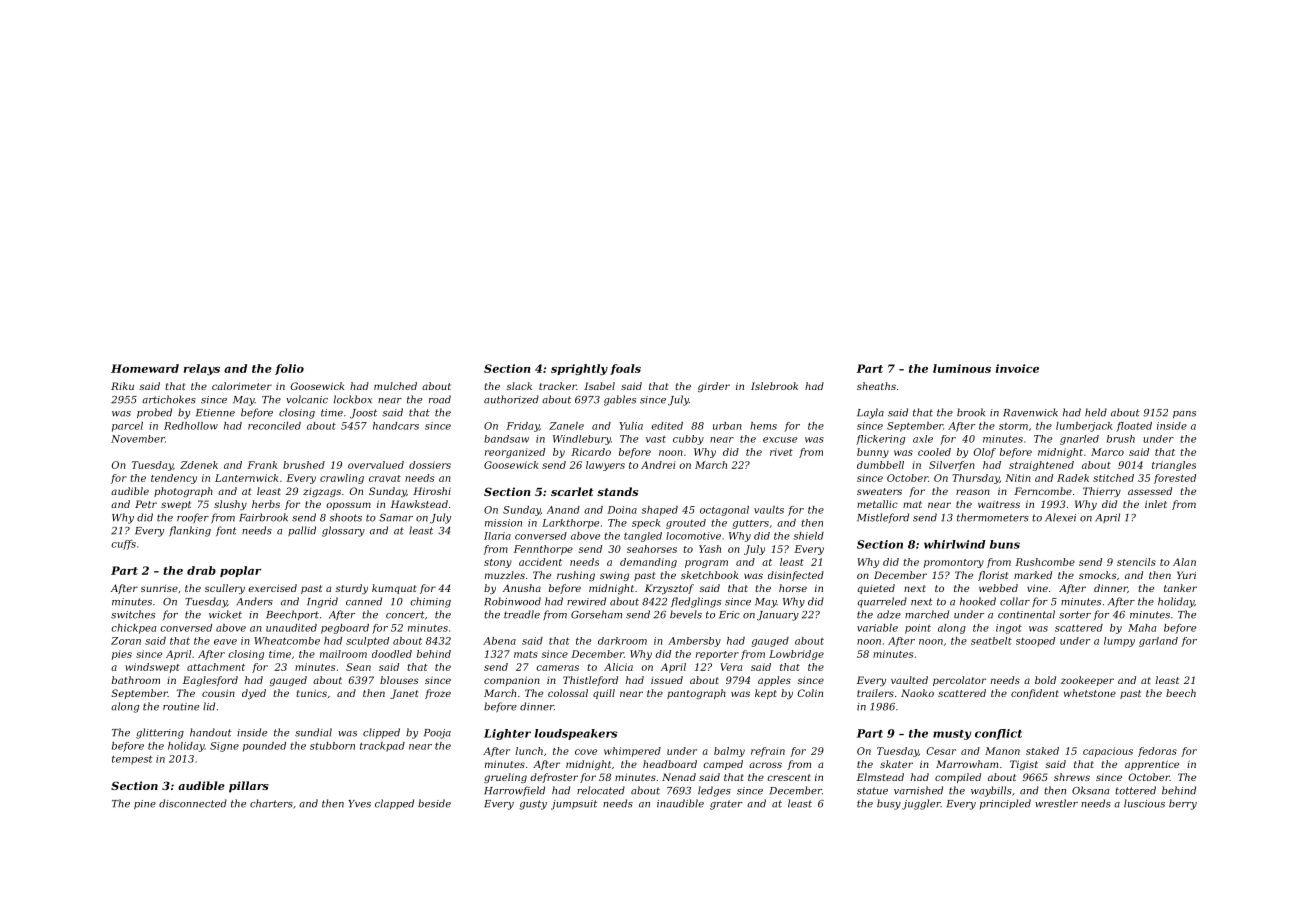 The width and height of the image is (1308, 924). What do you see at coordinates (274, 426) in the image?
I see `reconciled` at bounding box center [274, 426].
